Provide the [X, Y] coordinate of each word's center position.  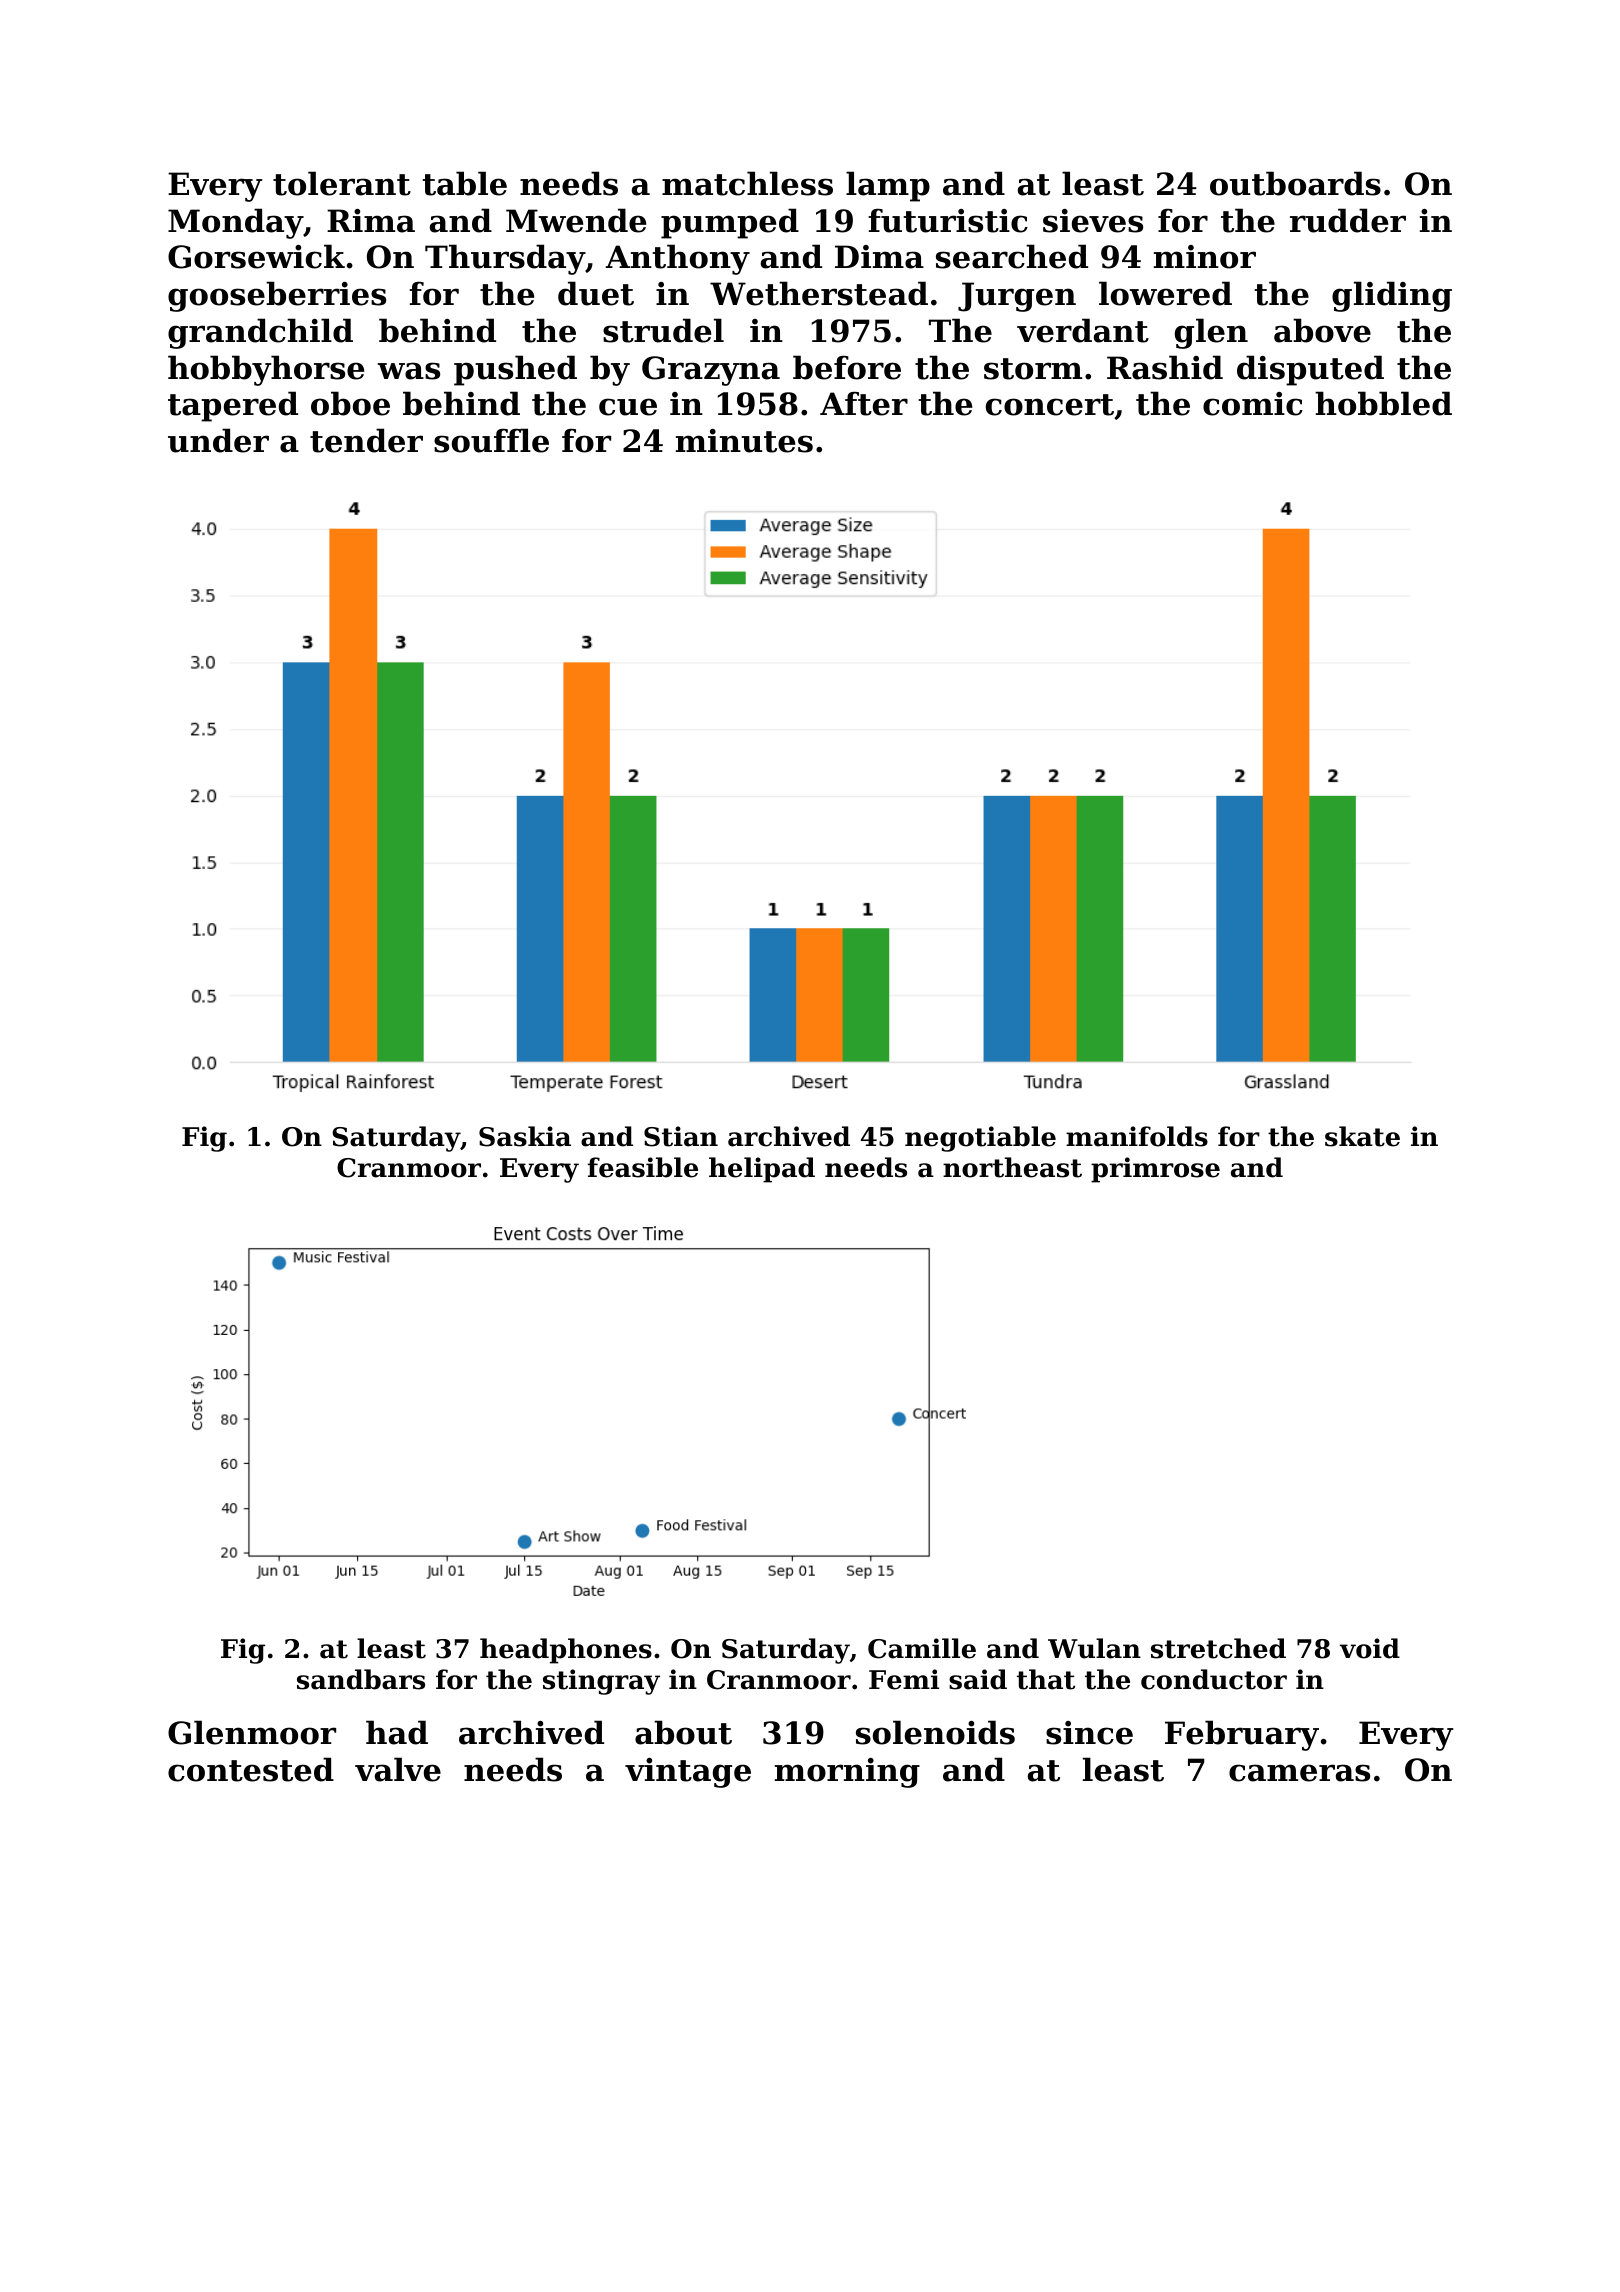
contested [251, 1769]
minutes [744, 441]
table [464, 183]
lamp [888, 186]
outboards [1295, 183]
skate [1362, 1136]
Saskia [525, 1136]
